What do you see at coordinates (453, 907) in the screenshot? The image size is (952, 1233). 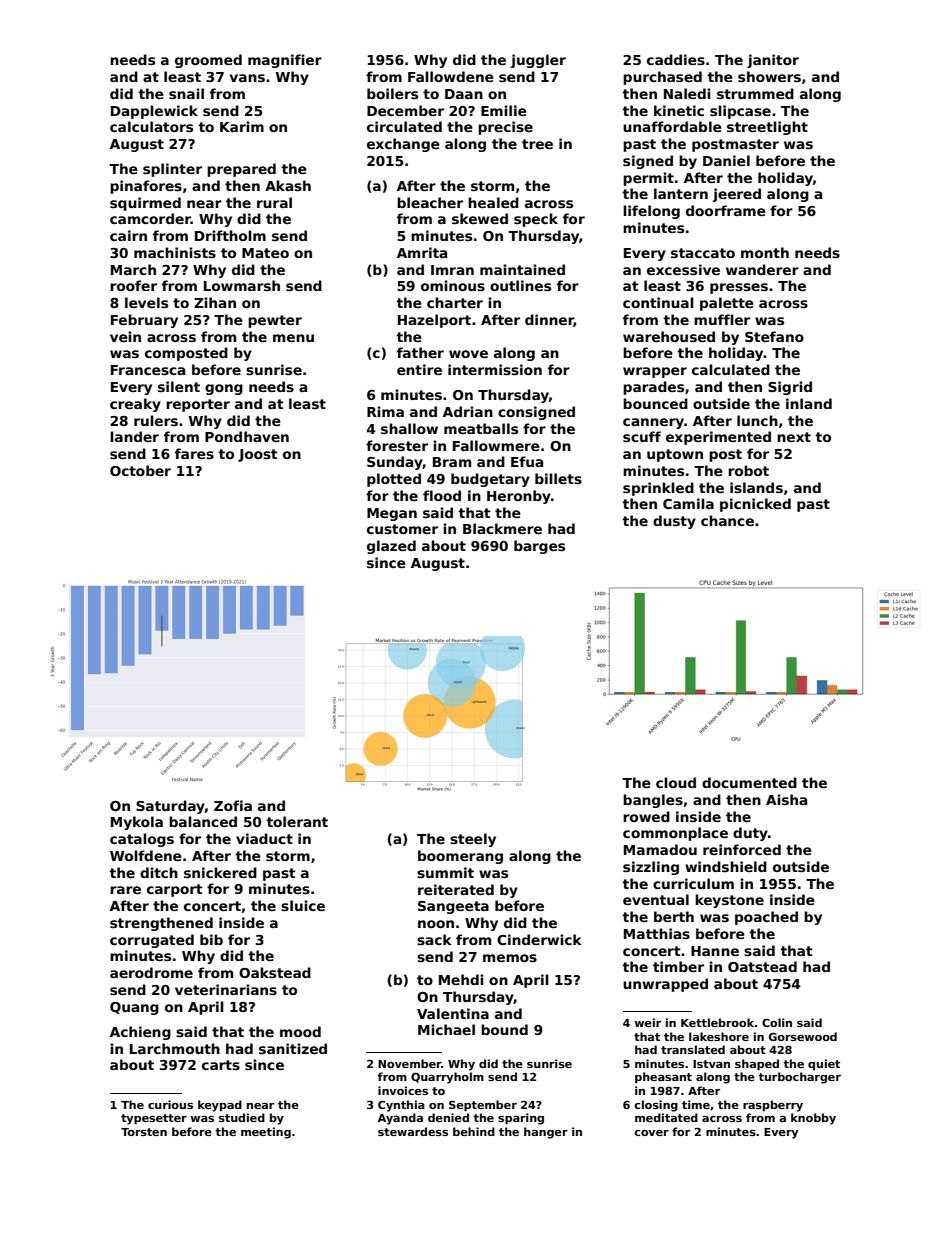 I see `Sangeeta` at bounding box center [453, 907].
